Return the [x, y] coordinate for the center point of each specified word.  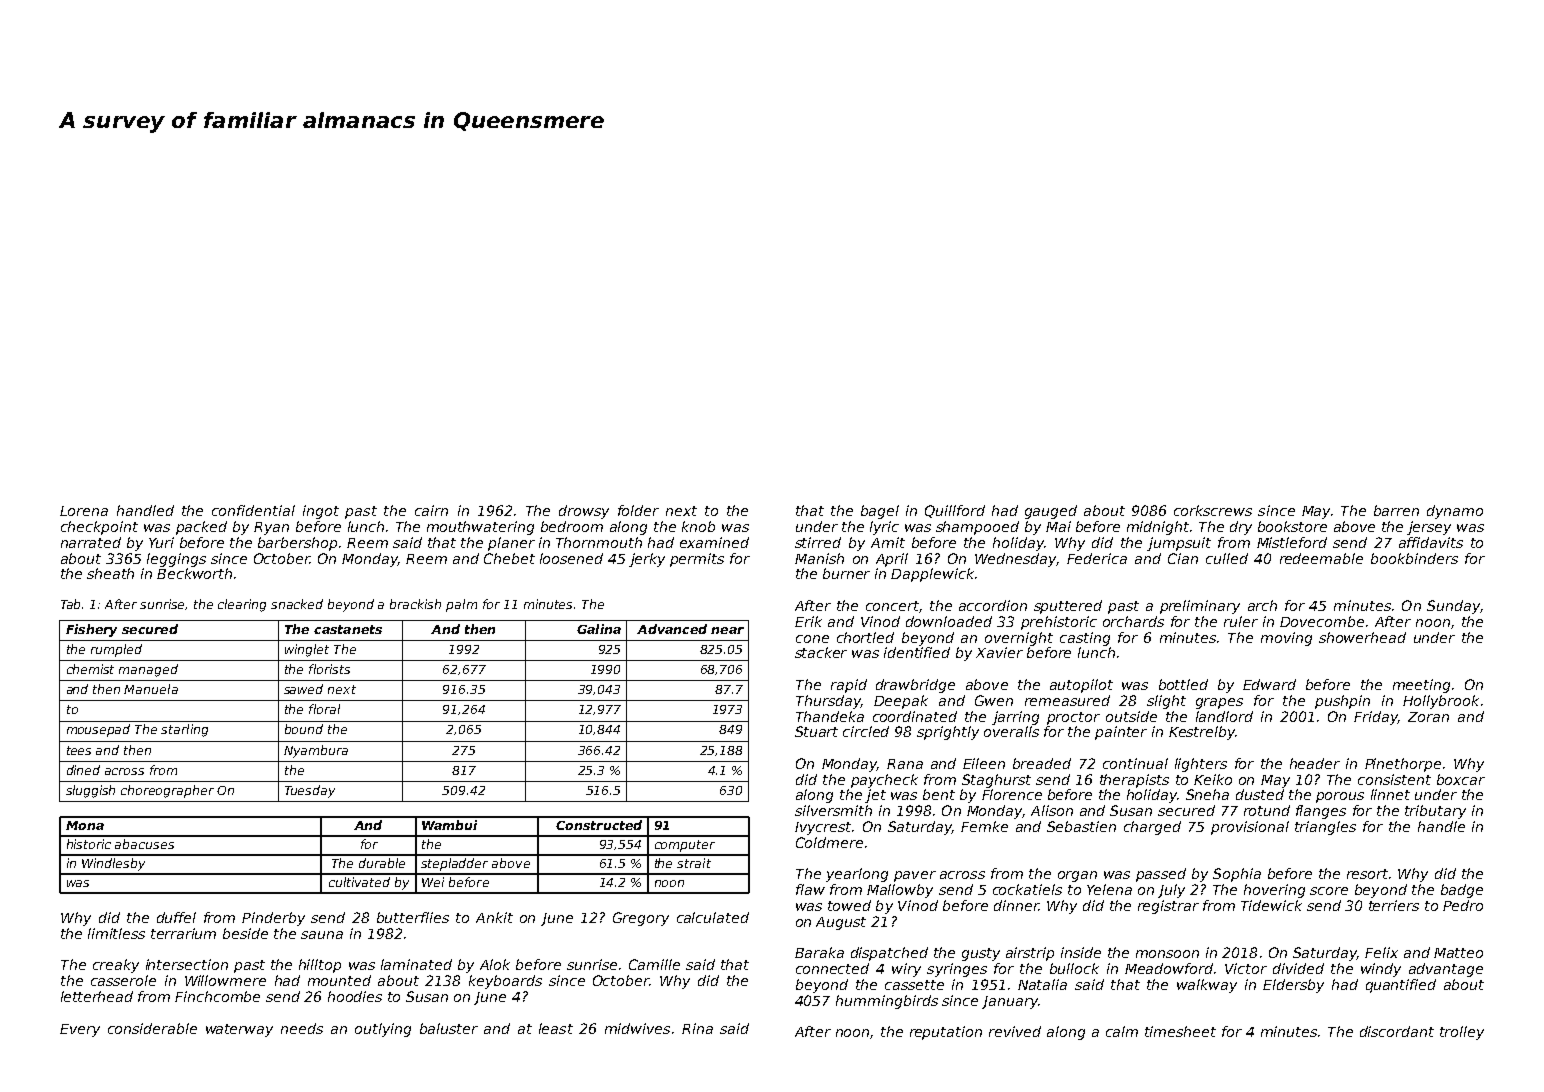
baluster [449, 1028]
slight [1166, 702]
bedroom [572, 526]
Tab [70, 604]
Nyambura [316, 751]
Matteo [1458, 953]
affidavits [1431, 542]
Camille [654, 964]
